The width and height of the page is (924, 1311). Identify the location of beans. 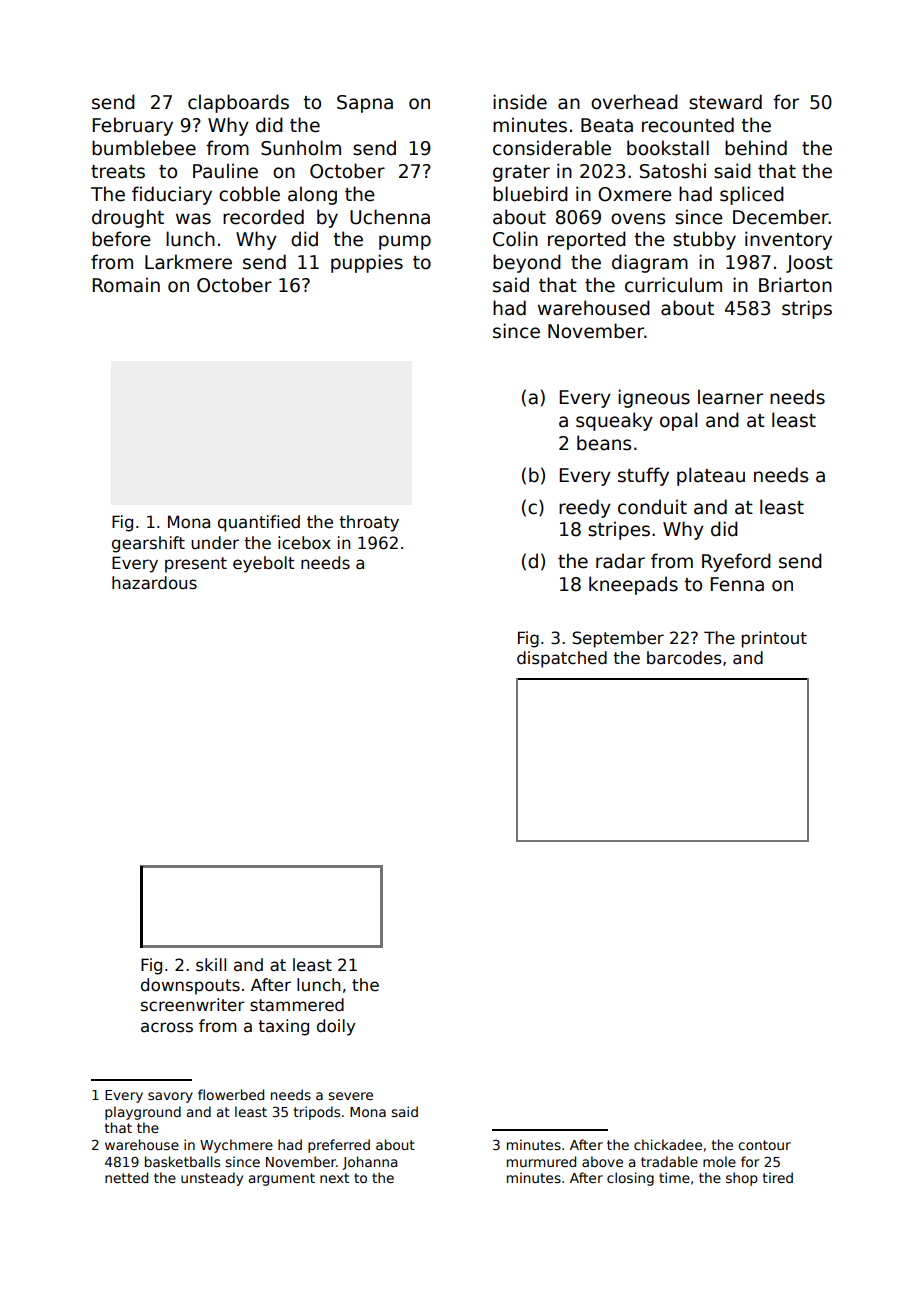
(604, 443).
